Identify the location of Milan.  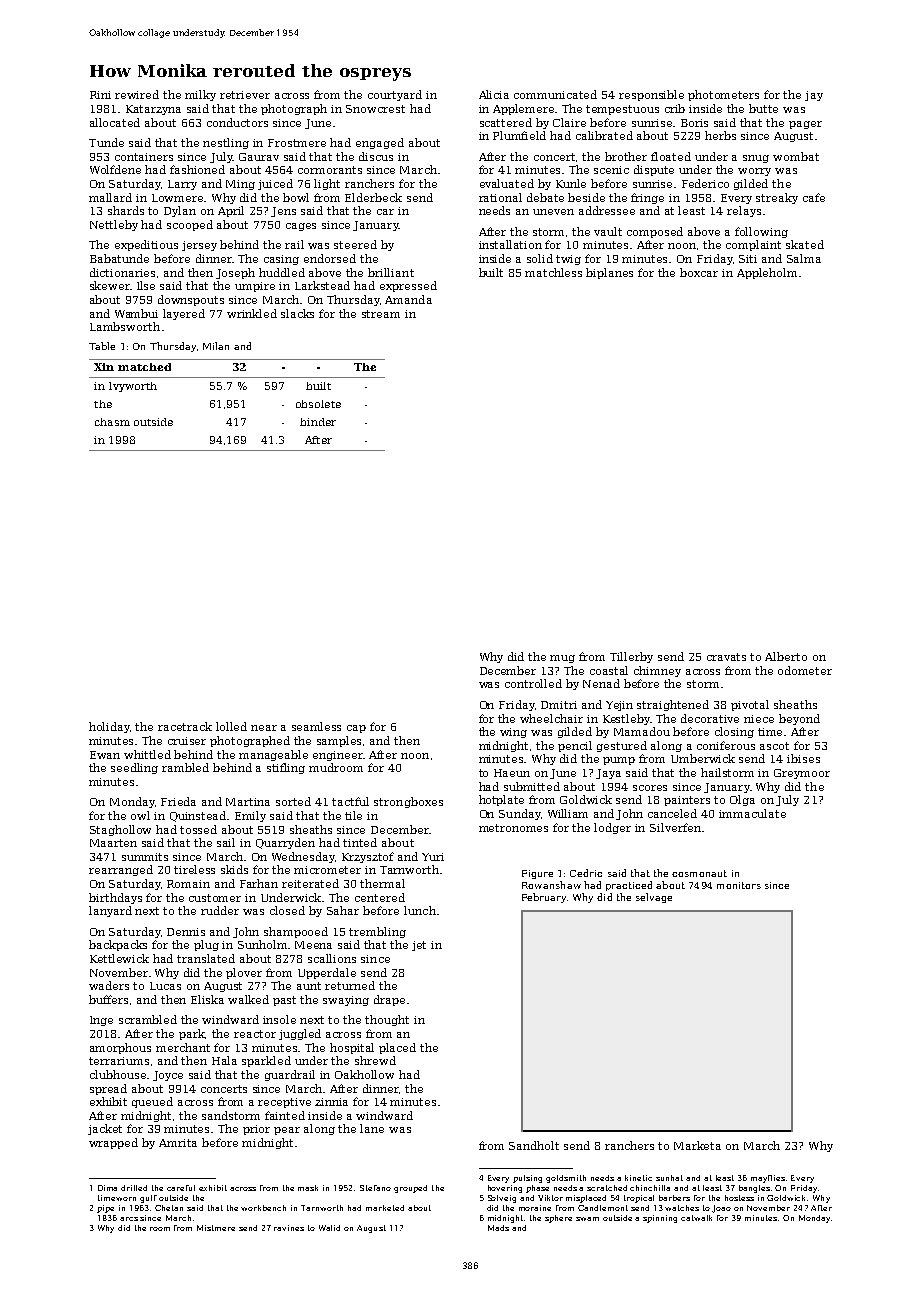
(216, 346).
